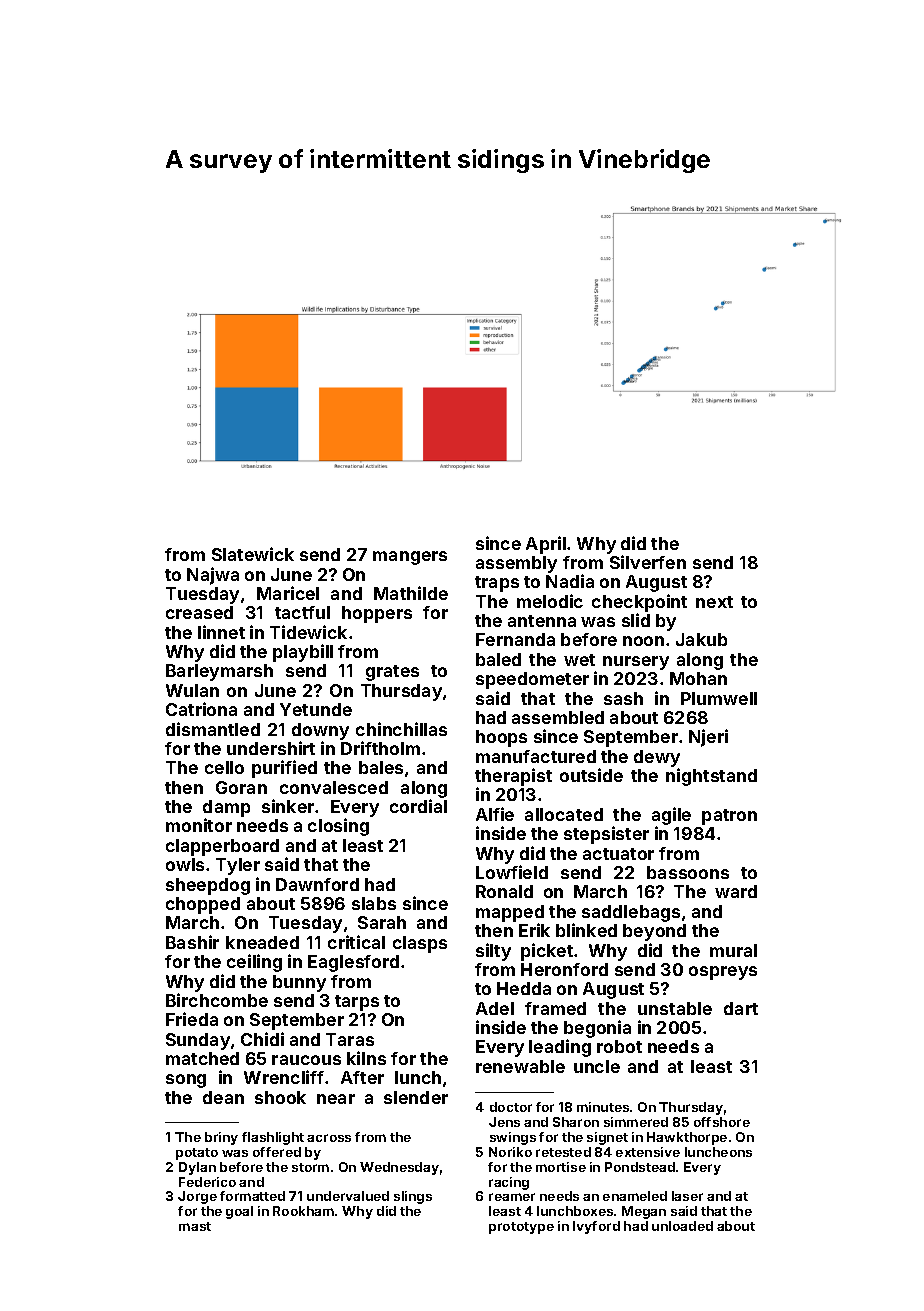 This document has height=1311, width=924. I want to click on ward, so click(736, 891).
